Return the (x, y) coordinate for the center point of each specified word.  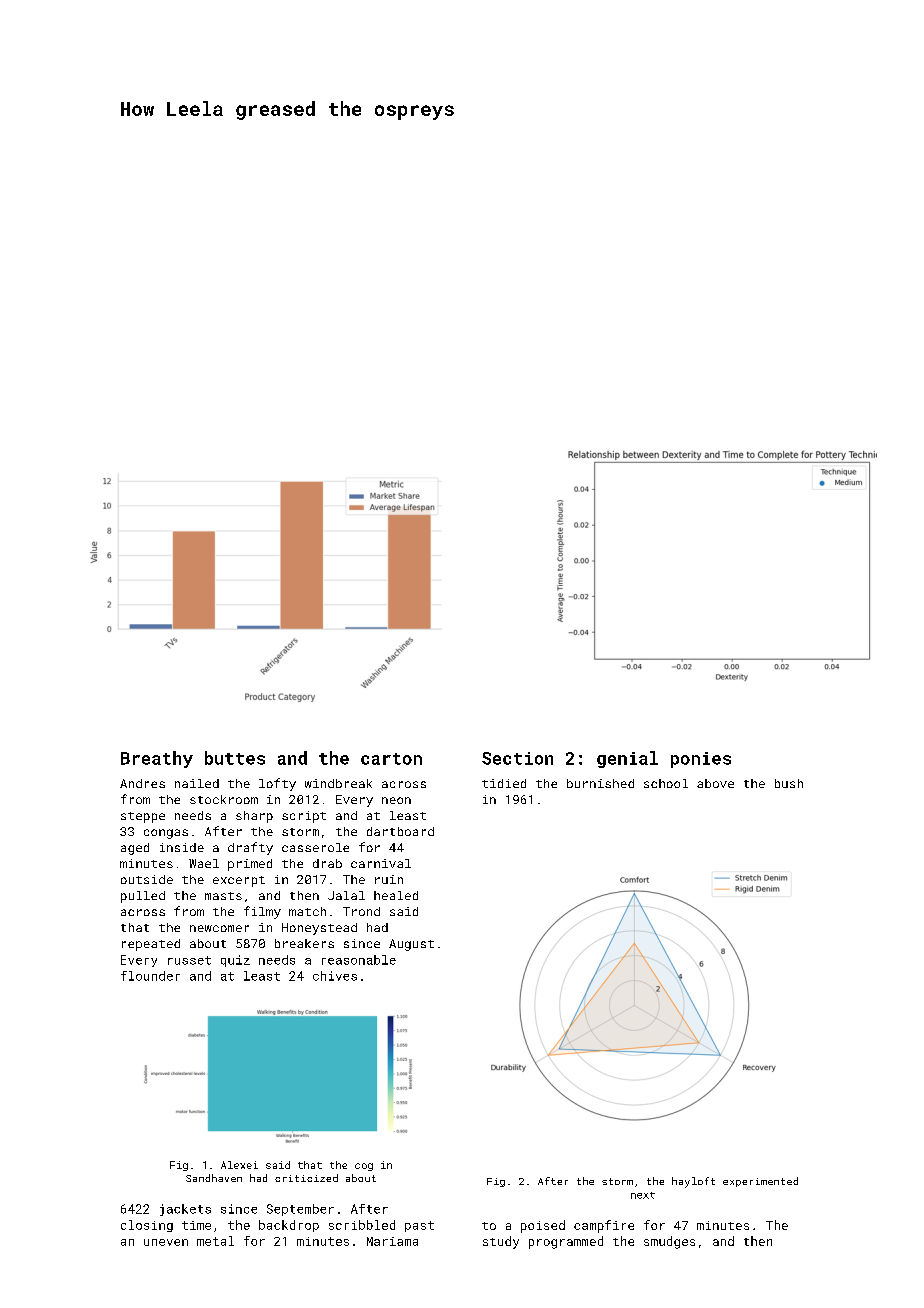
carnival (381, 863)
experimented (760, 1182)
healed (396, 895)
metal (215, 1241)
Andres (142, 783)
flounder (150, 976)
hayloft (693, 1182)
